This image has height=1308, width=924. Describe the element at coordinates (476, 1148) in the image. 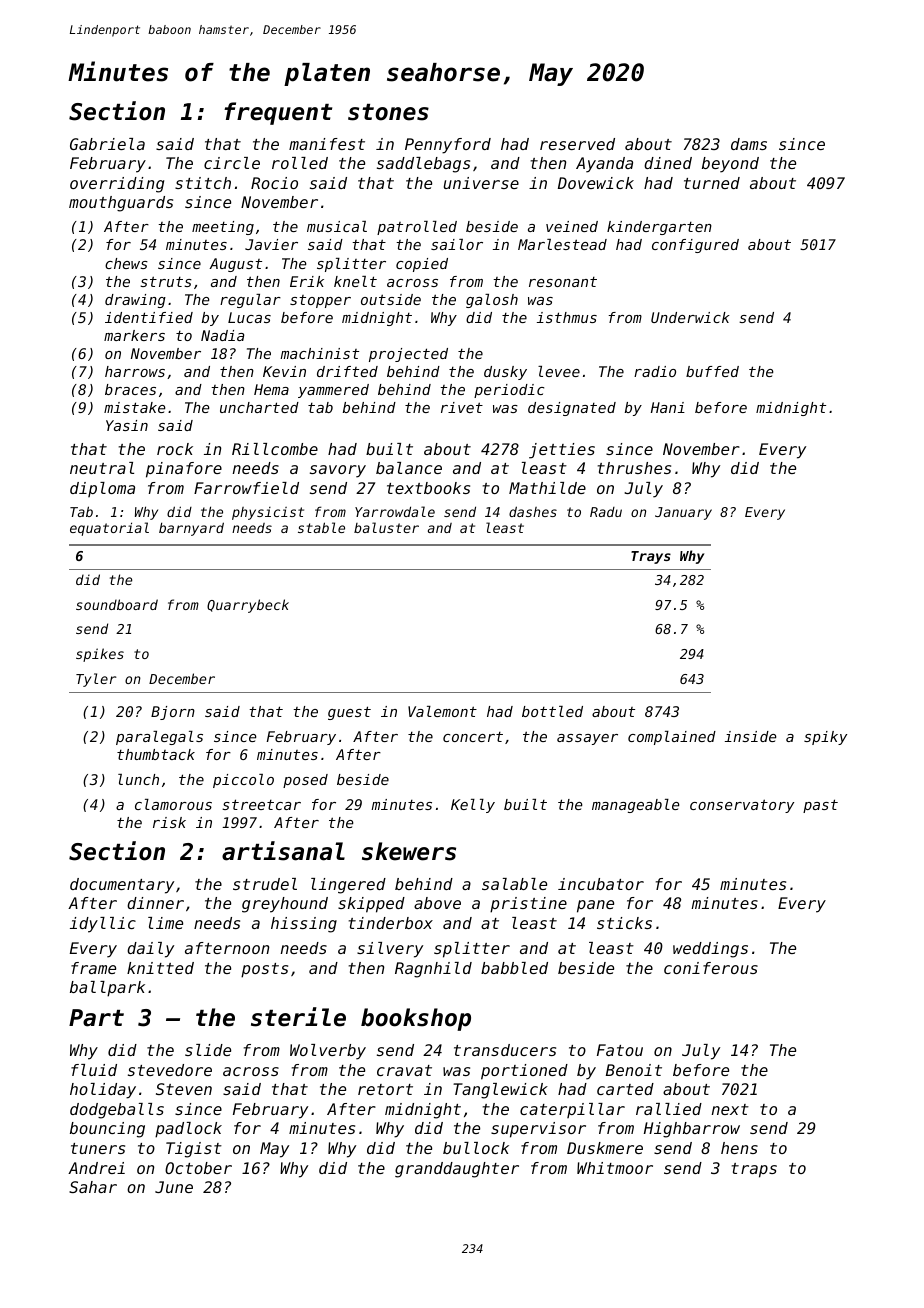

I see `bullock` at that location.
